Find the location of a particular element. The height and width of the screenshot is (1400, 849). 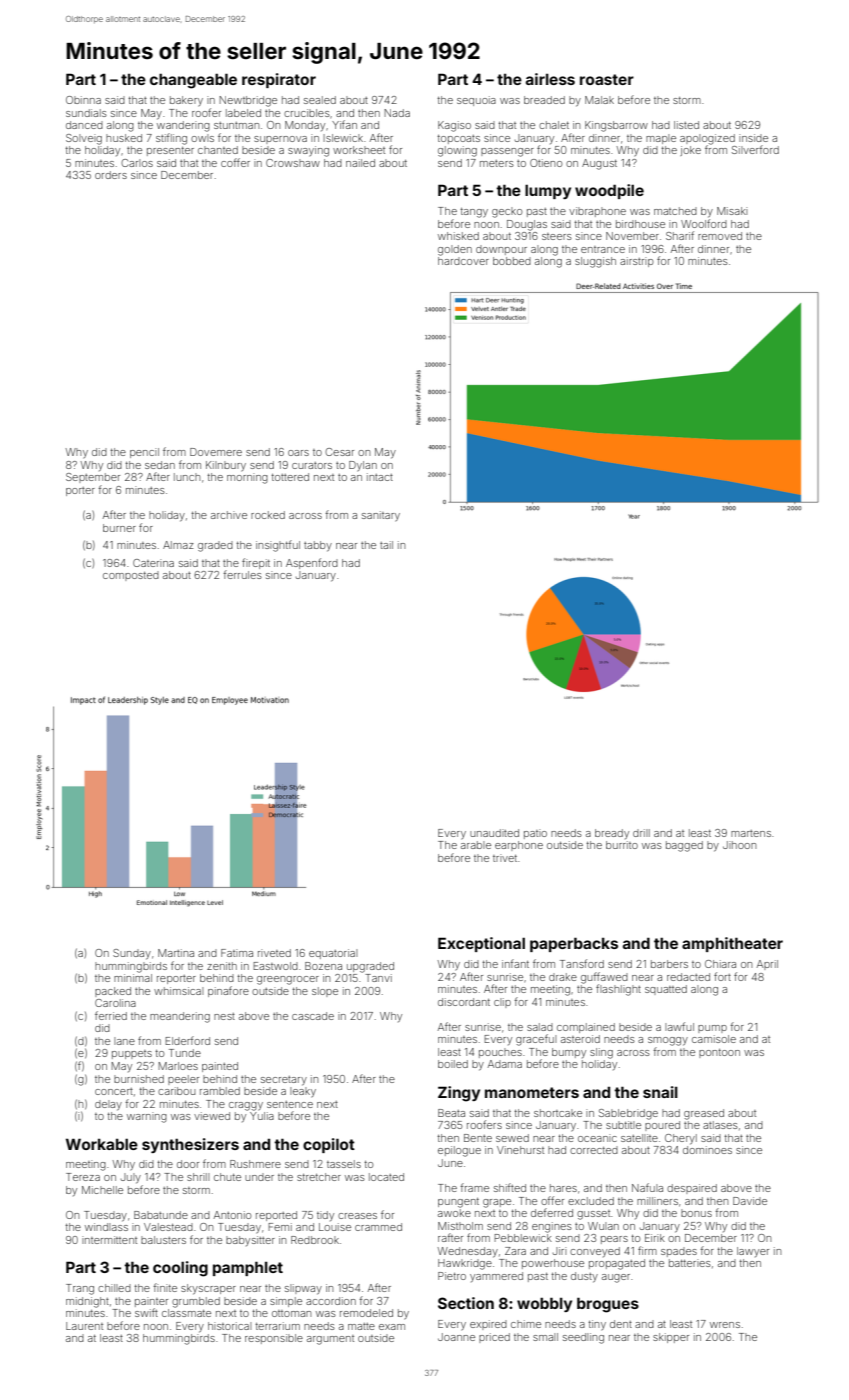

unaudited is located at coordinates (494, 833).
